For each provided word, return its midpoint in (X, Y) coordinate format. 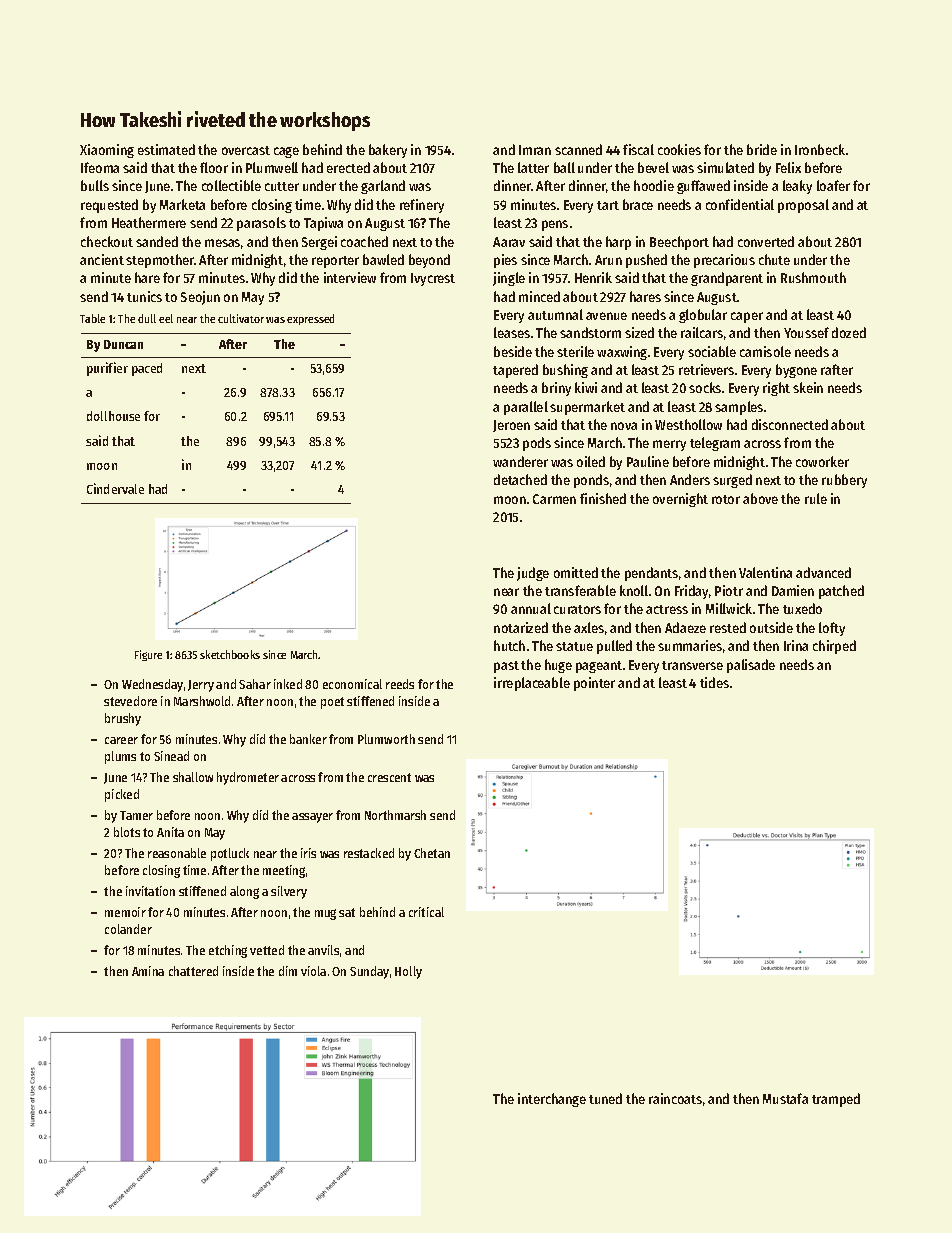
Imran (535, 150)
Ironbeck (820, 149)
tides (714, 682)
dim (288, 971)
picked (122, 795)
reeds (400, 684)
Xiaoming (107, 151)
